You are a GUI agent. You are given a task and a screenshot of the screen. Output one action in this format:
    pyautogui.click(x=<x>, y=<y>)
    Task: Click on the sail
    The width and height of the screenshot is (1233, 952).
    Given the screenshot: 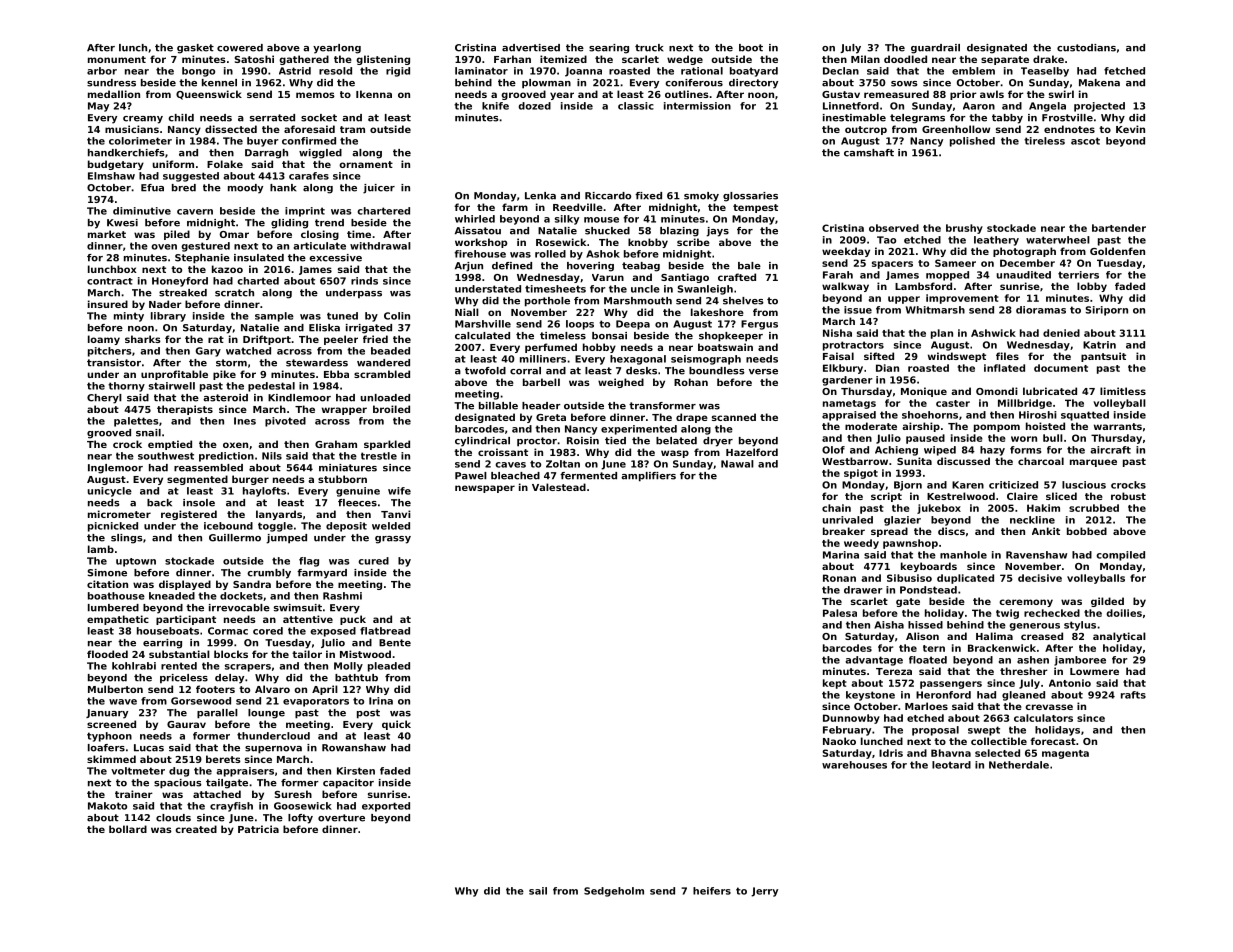 What is the action you would take?
    pyautogui.click(x=538, y=891)
